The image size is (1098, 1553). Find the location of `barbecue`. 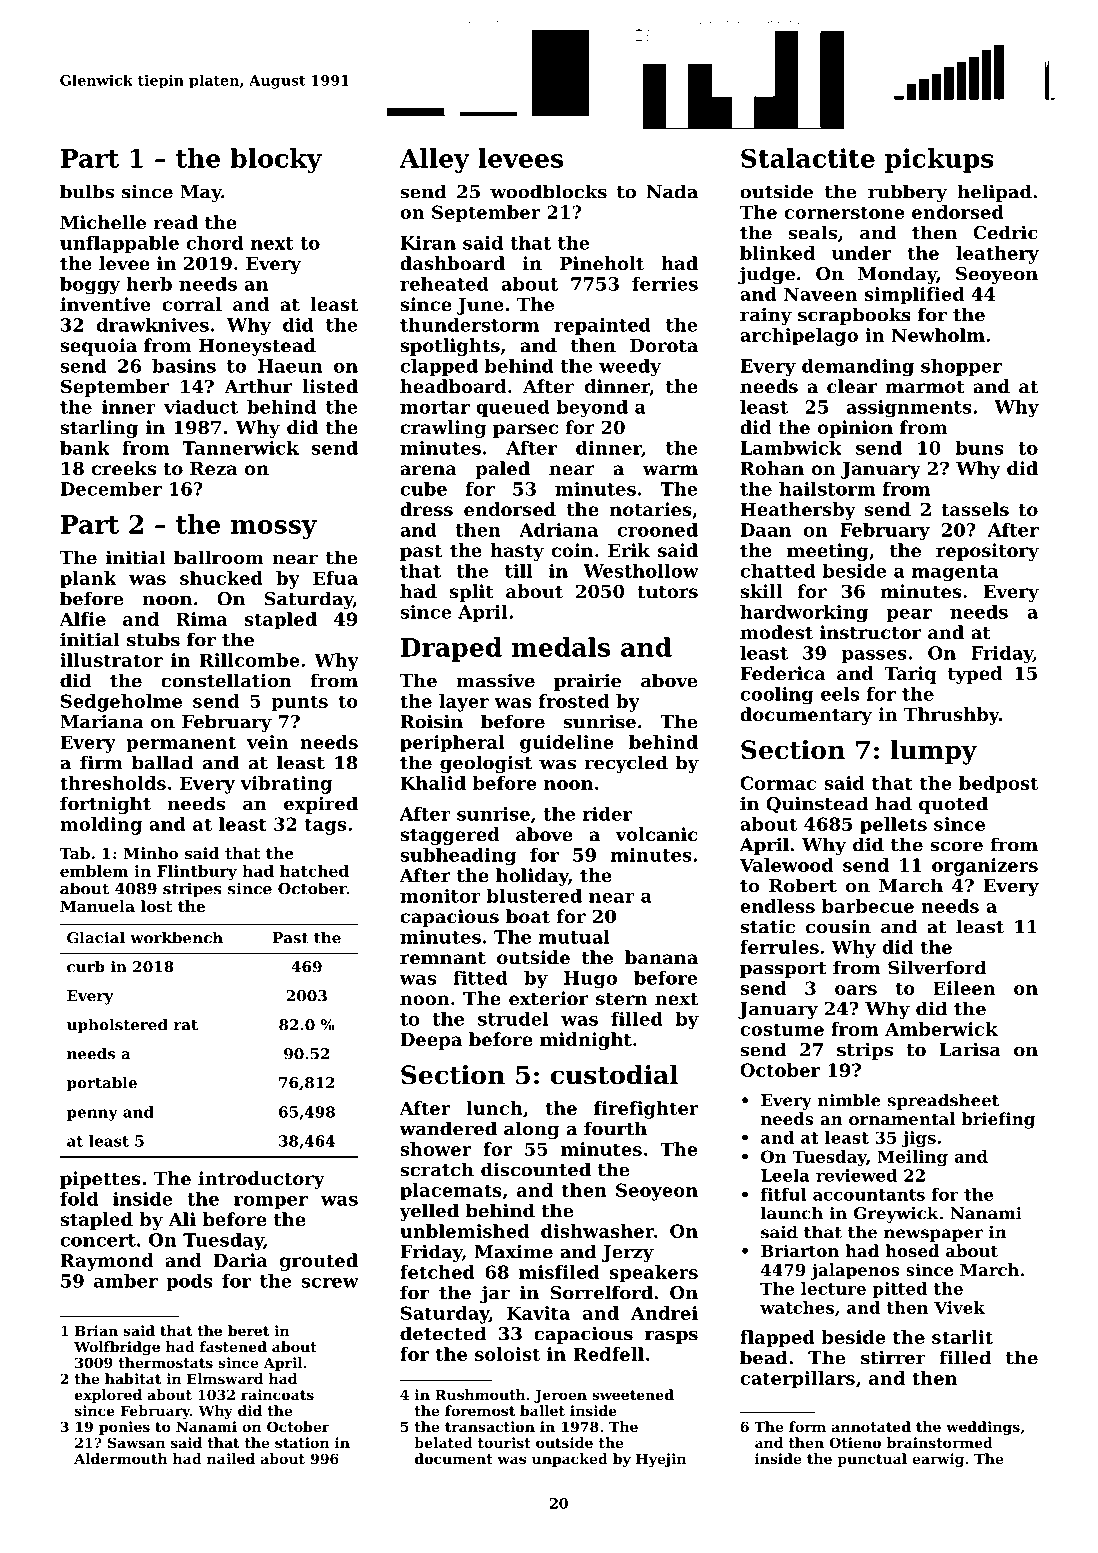

barbecue is located at coordinates (868, 906).
